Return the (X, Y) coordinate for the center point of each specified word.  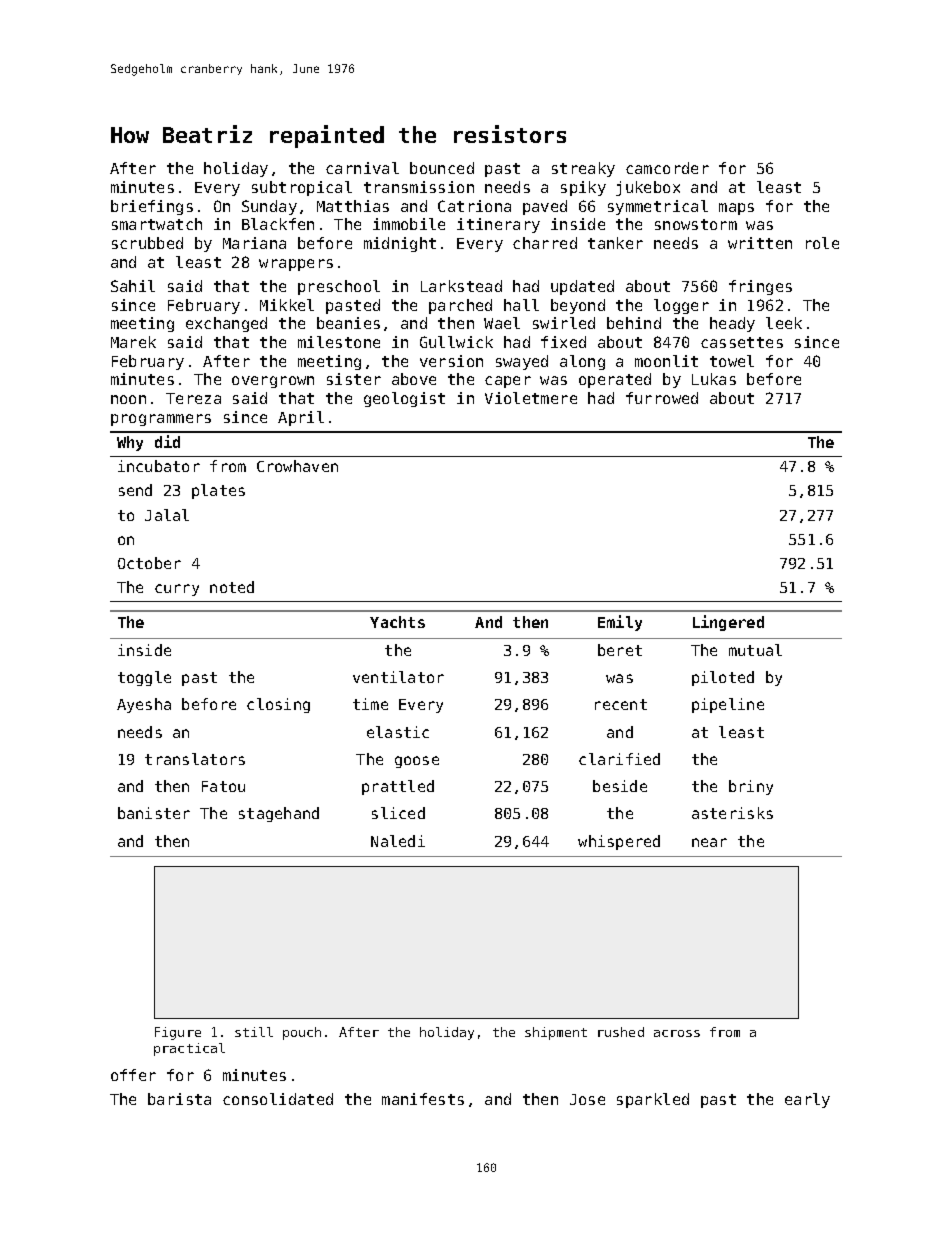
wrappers (296, 265)
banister (154, 813)
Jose (587, 1099)
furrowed (662, 398)
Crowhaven (297, 466)
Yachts (397, 622)
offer (133, 1075)
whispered (619, 842)
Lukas (714, 379)
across (677, 1033)
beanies (348, 323)
